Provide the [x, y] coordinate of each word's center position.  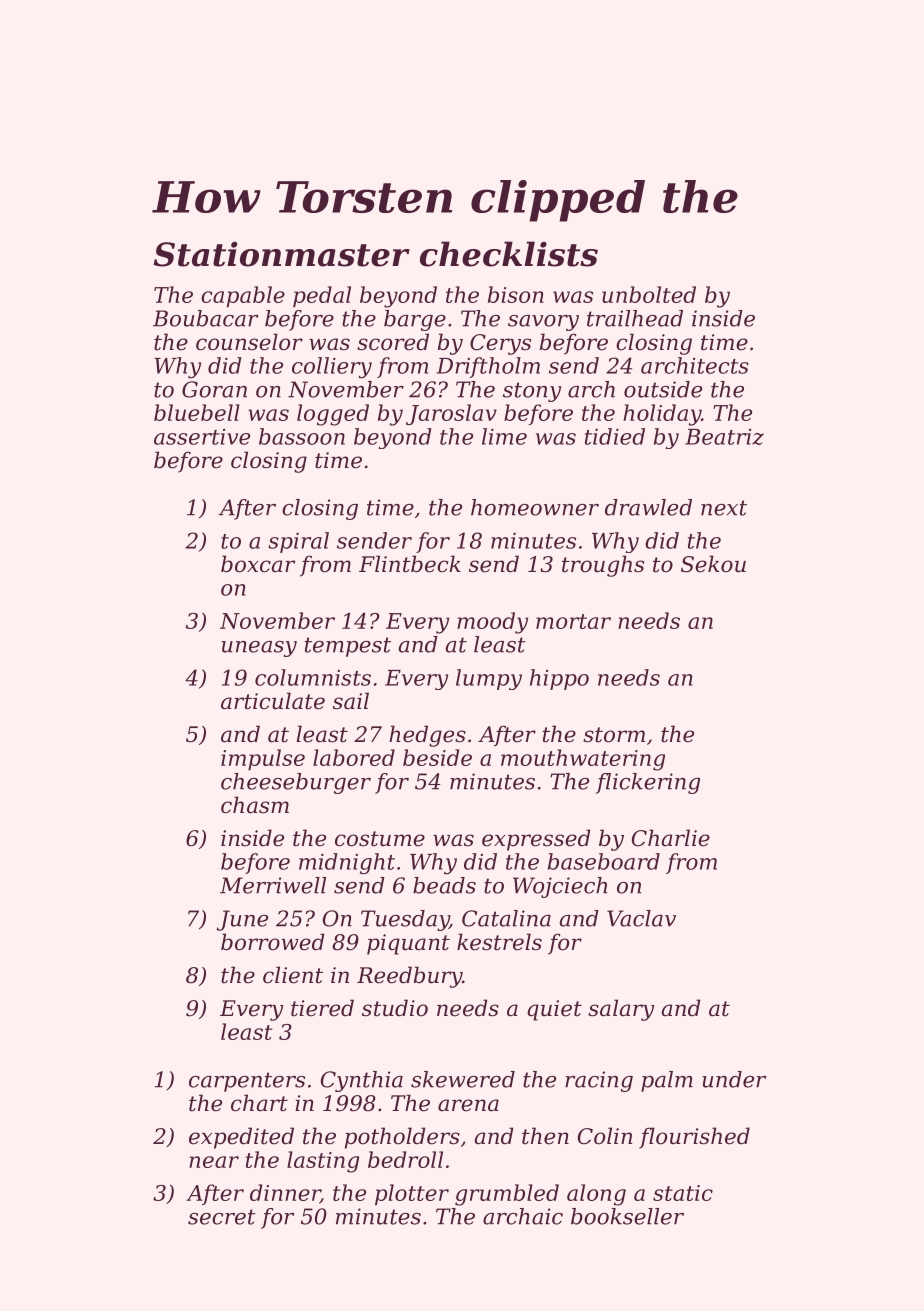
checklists [509, 254]
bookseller [627, 1216]
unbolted [649, 294]
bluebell [197, 412]
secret [222, 1217]
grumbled [507, 1195]
